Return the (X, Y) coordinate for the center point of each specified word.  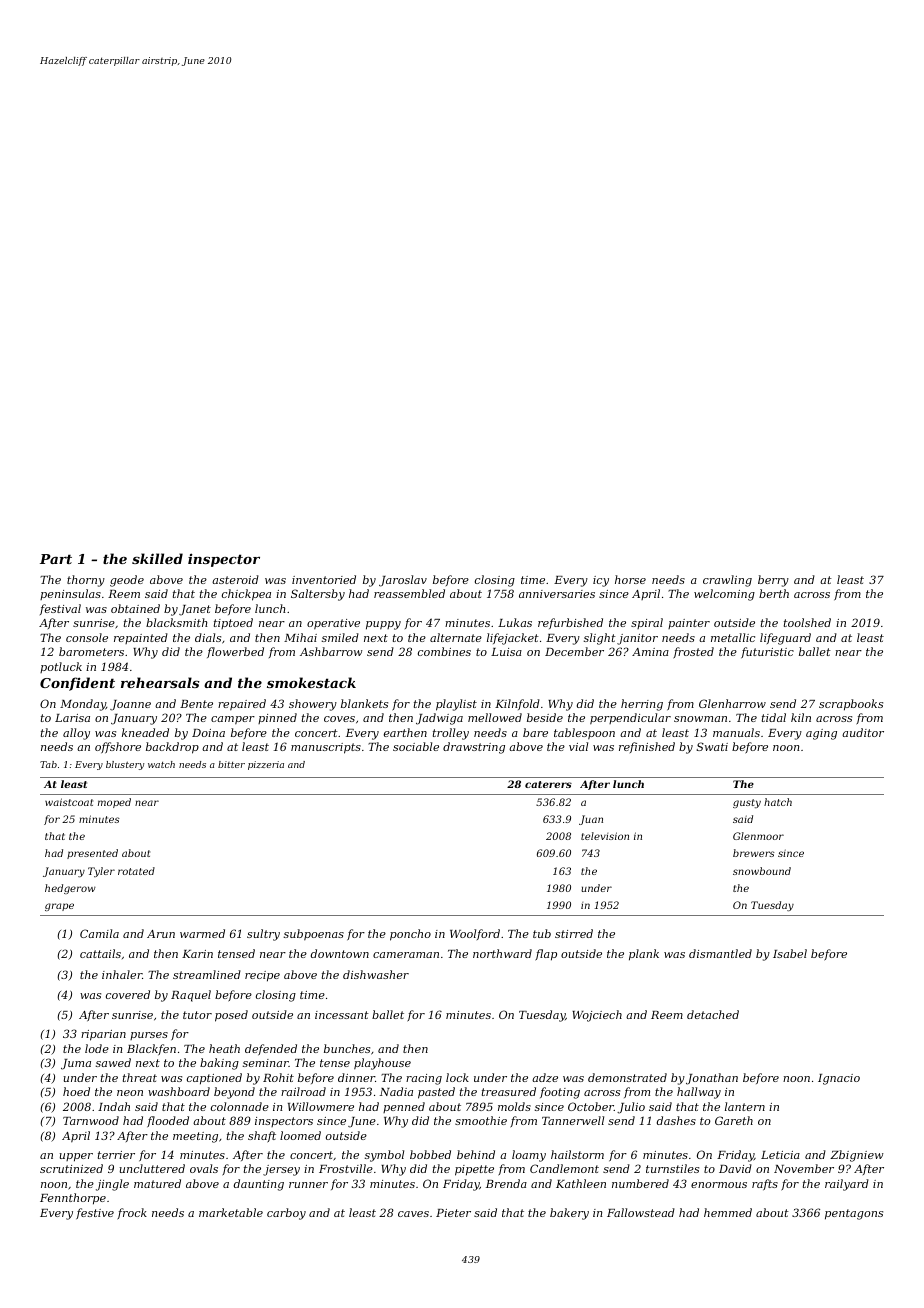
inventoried (324, 579)
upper (76, 1157)
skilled (157, 558)
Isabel (790, 953)
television (605, 836)
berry (773, 581)
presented (92, 854)
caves (413, 1214)
